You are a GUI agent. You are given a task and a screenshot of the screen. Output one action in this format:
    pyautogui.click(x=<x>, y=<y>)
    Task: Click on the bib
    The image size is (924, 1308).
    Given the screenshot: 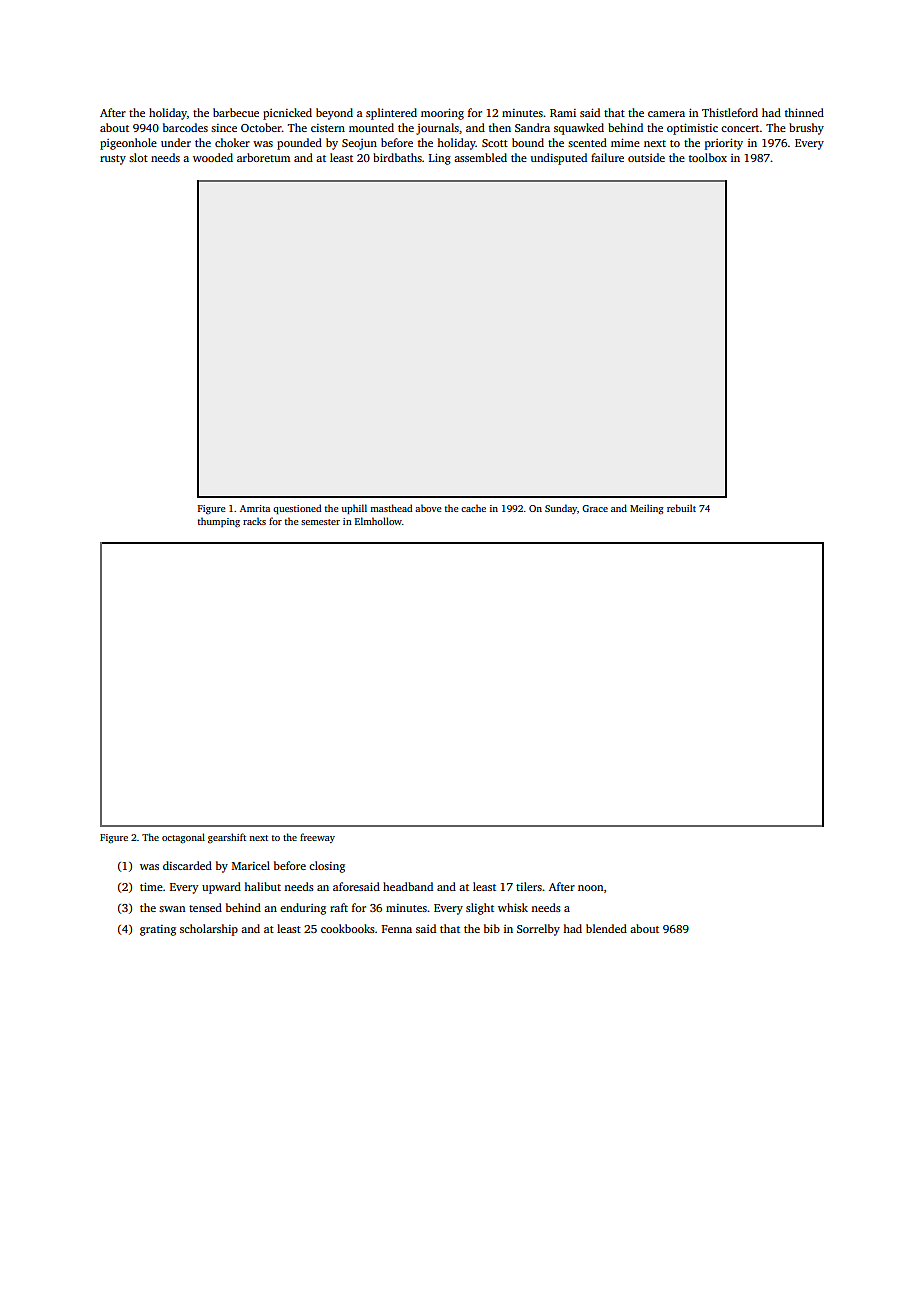 What is the action you would take?
    pyautogui.click(x=492, y=928)
